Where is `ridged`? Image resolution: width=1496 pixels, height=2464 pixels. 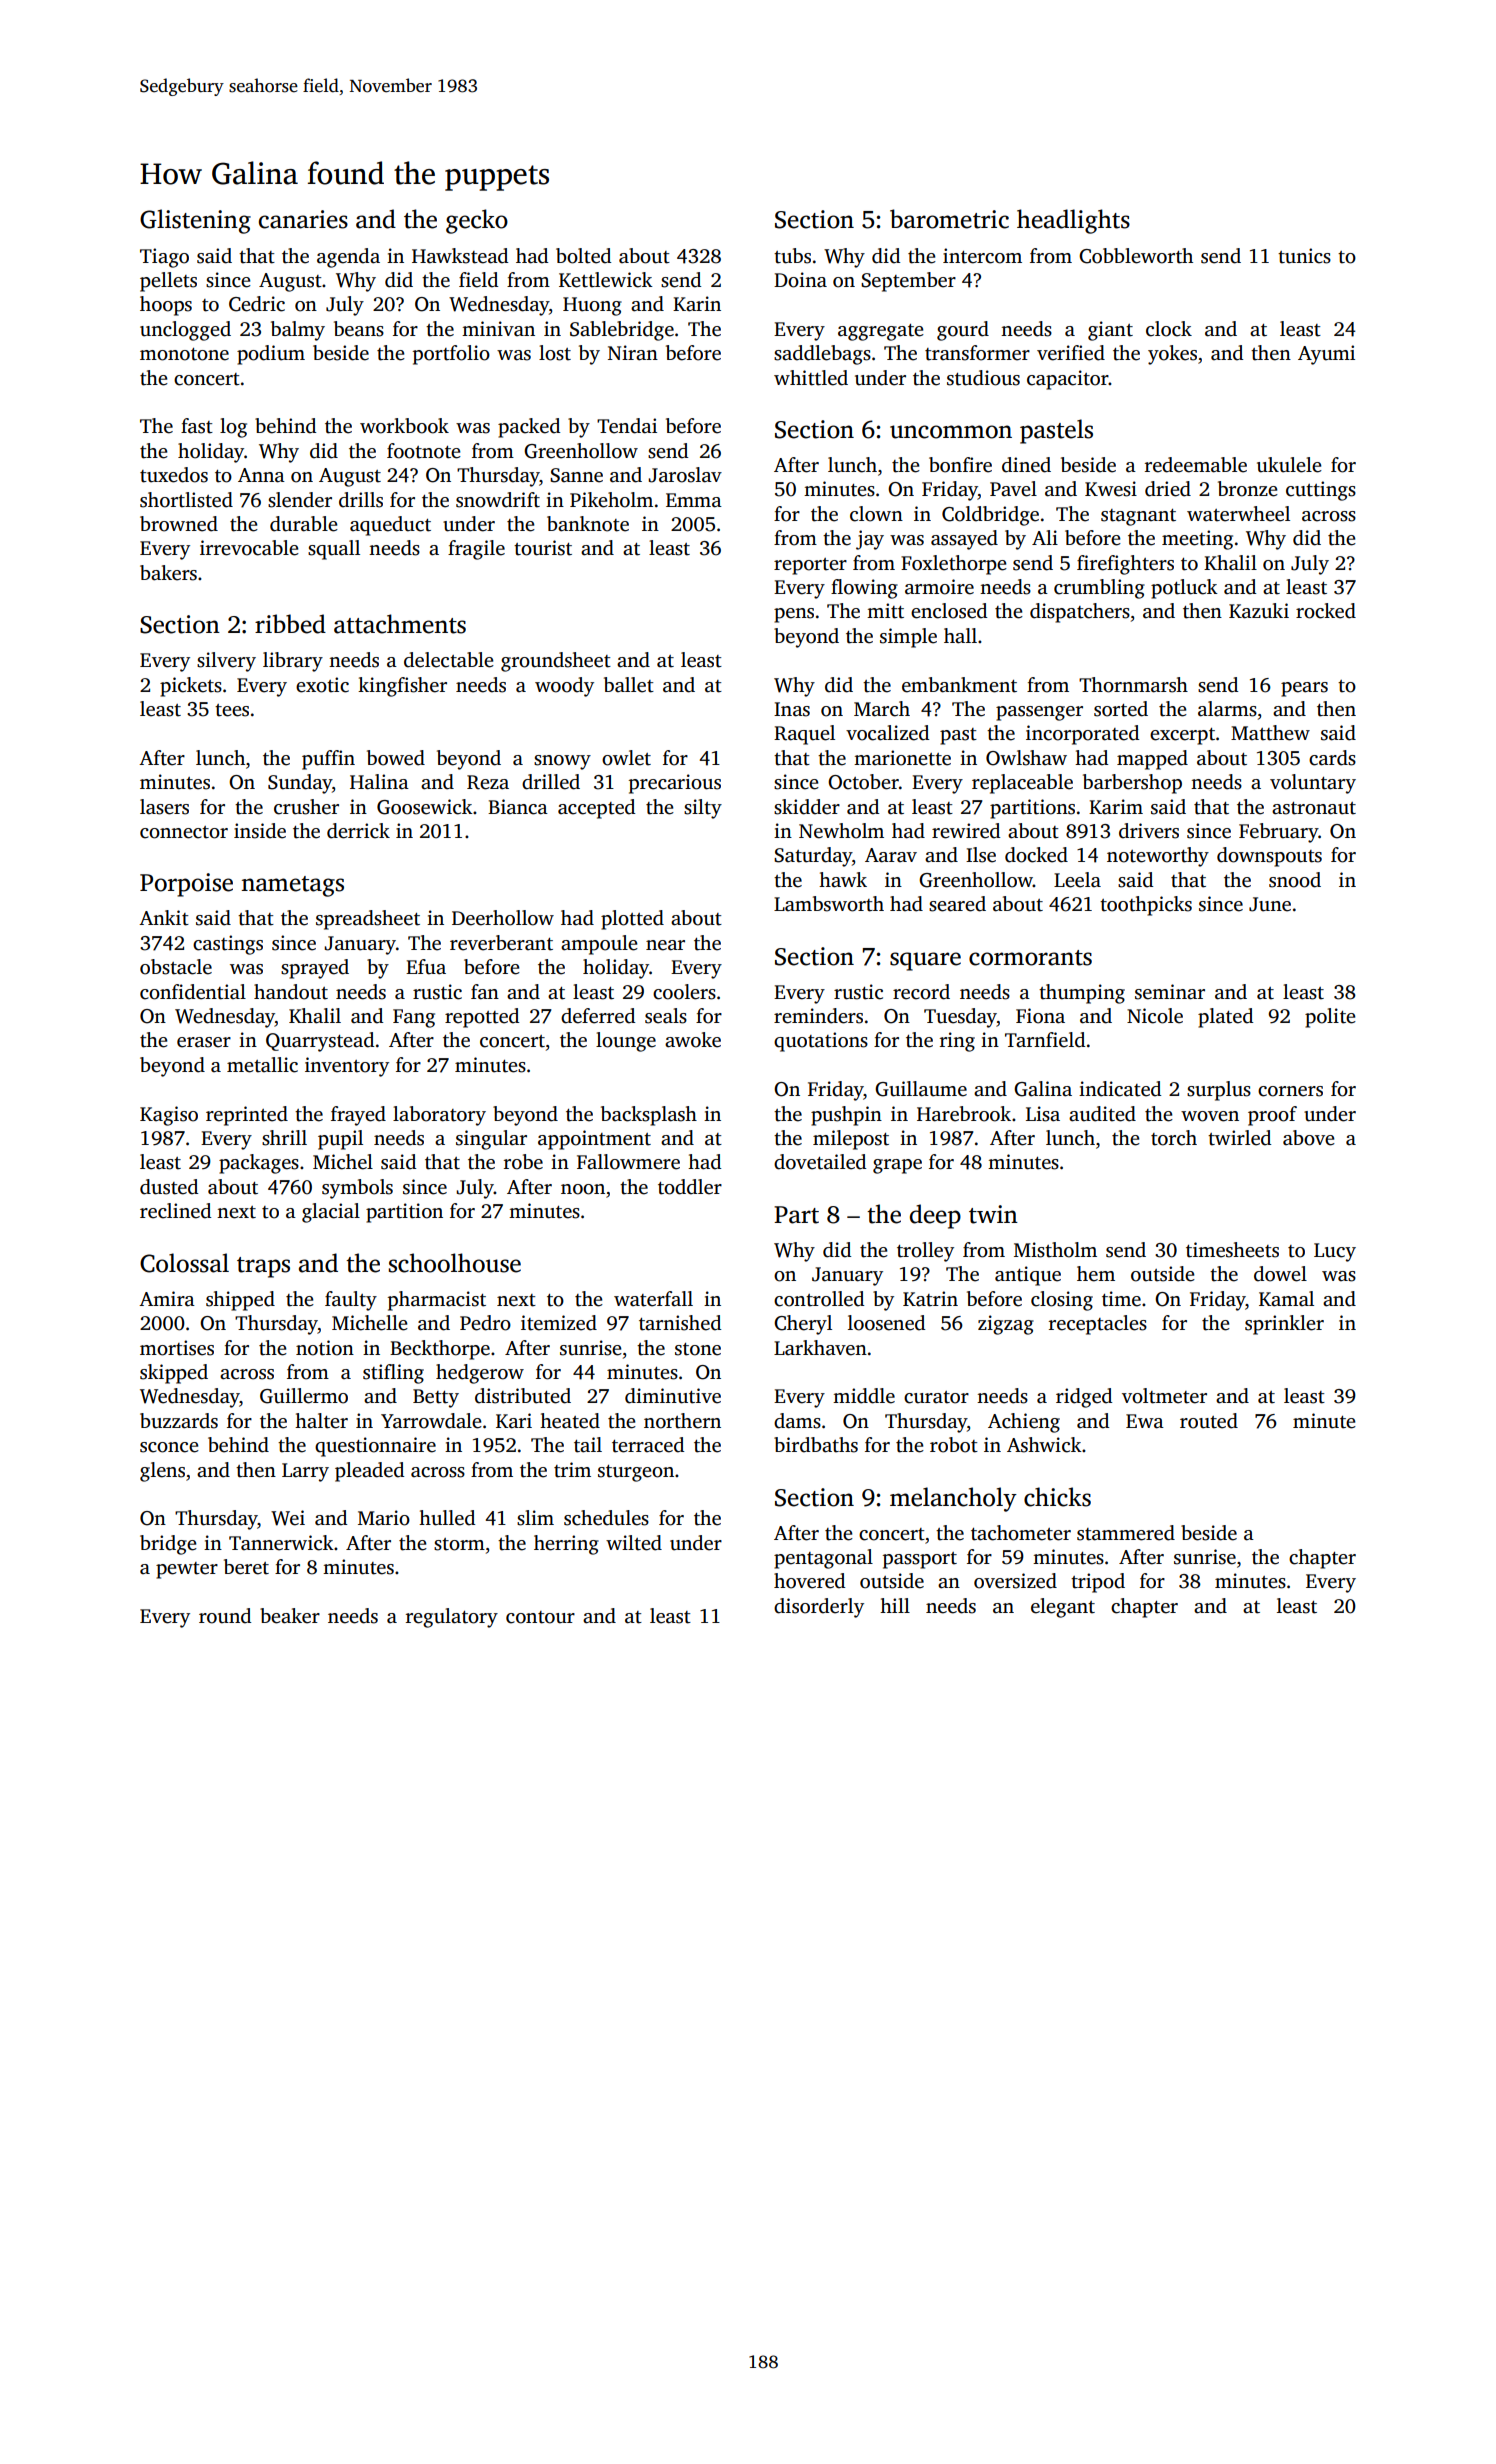 ridged is located at coordinates (1084, 1398).
